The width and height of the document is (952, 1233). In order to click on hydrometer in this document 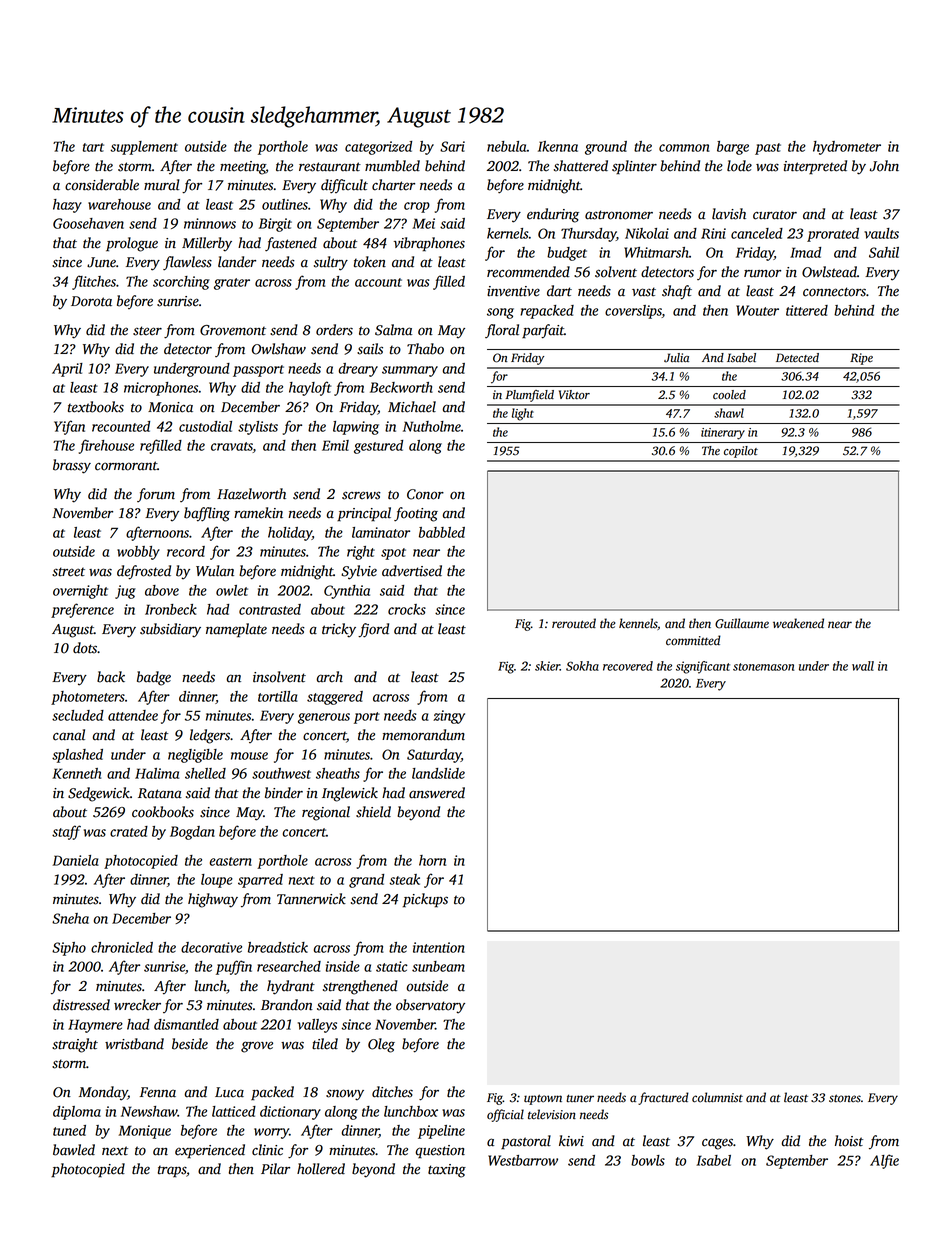, I will do `click(847, 148)`.
